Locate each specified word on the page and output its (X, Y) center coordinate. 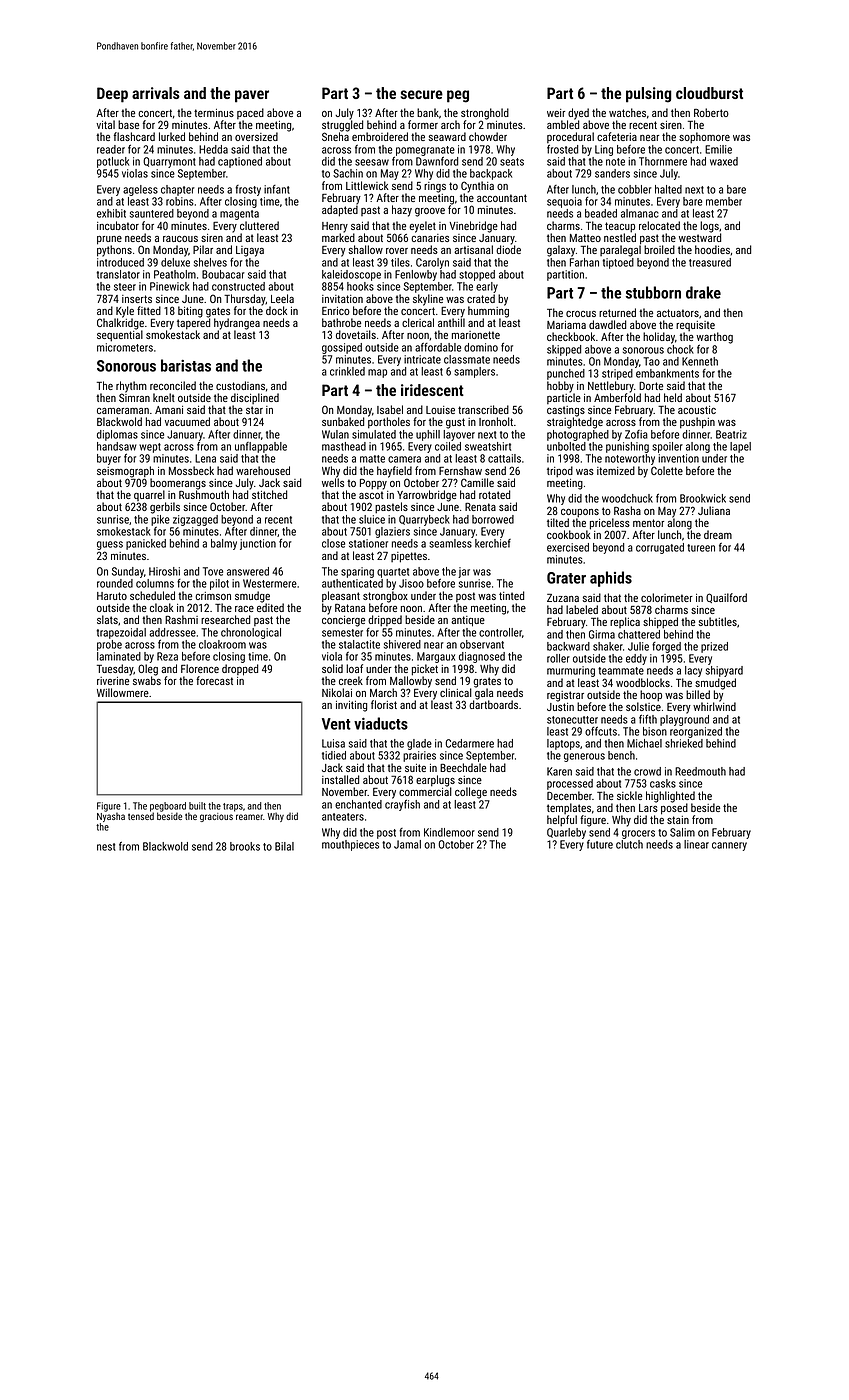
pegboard (168, 807)
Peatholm (175, 274)
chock (680, 349)
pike (160, 520)
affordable (438, 347)
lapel (740, 447)
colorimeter (667, 597)
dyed (578, 114)
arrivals (156, 93)
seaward (447, 136)
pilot (219, 584)
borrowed (493, 519)
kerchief (493, 543)
